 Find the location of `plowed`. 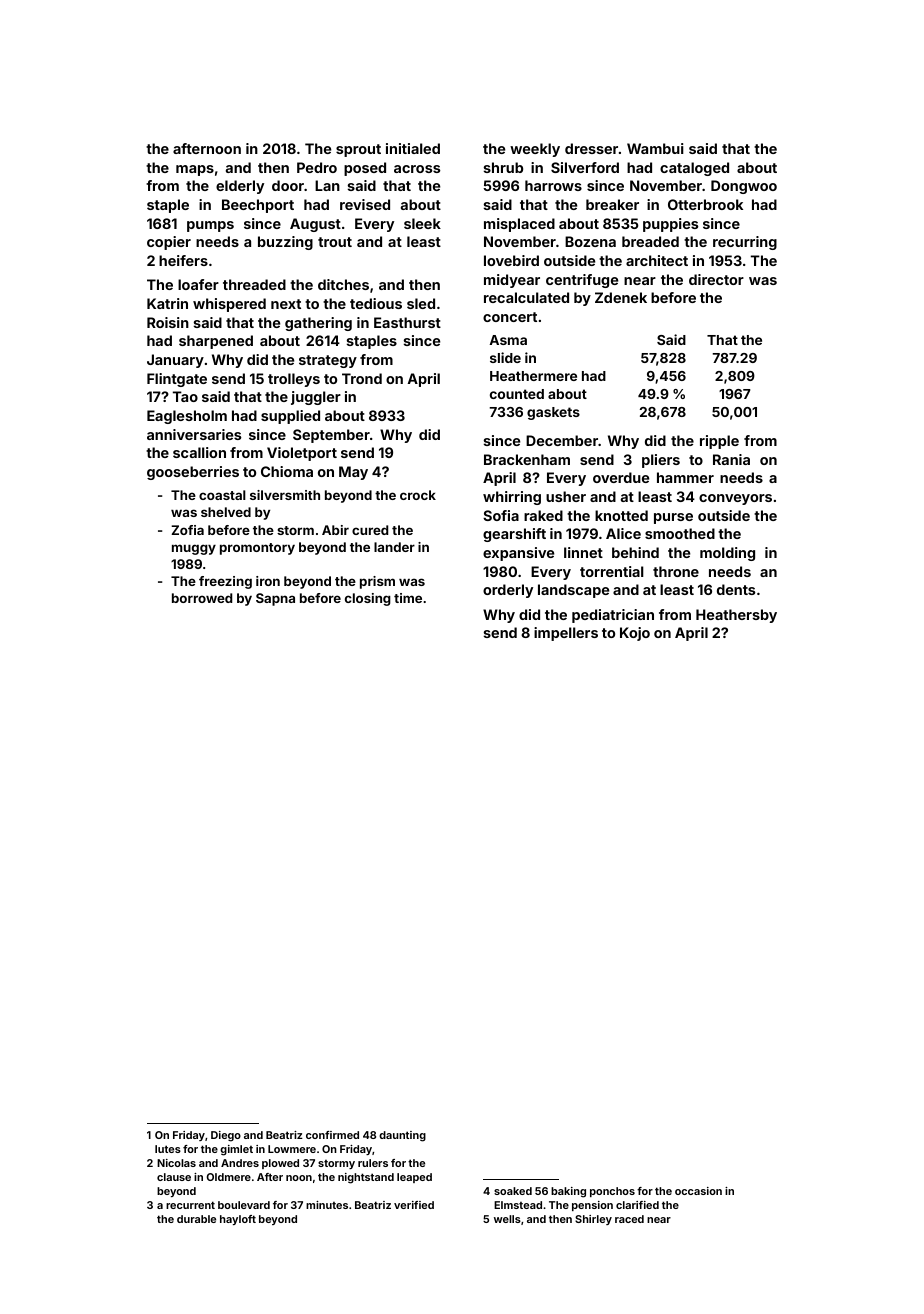

plowed is located at coordinates (280, 1164).
